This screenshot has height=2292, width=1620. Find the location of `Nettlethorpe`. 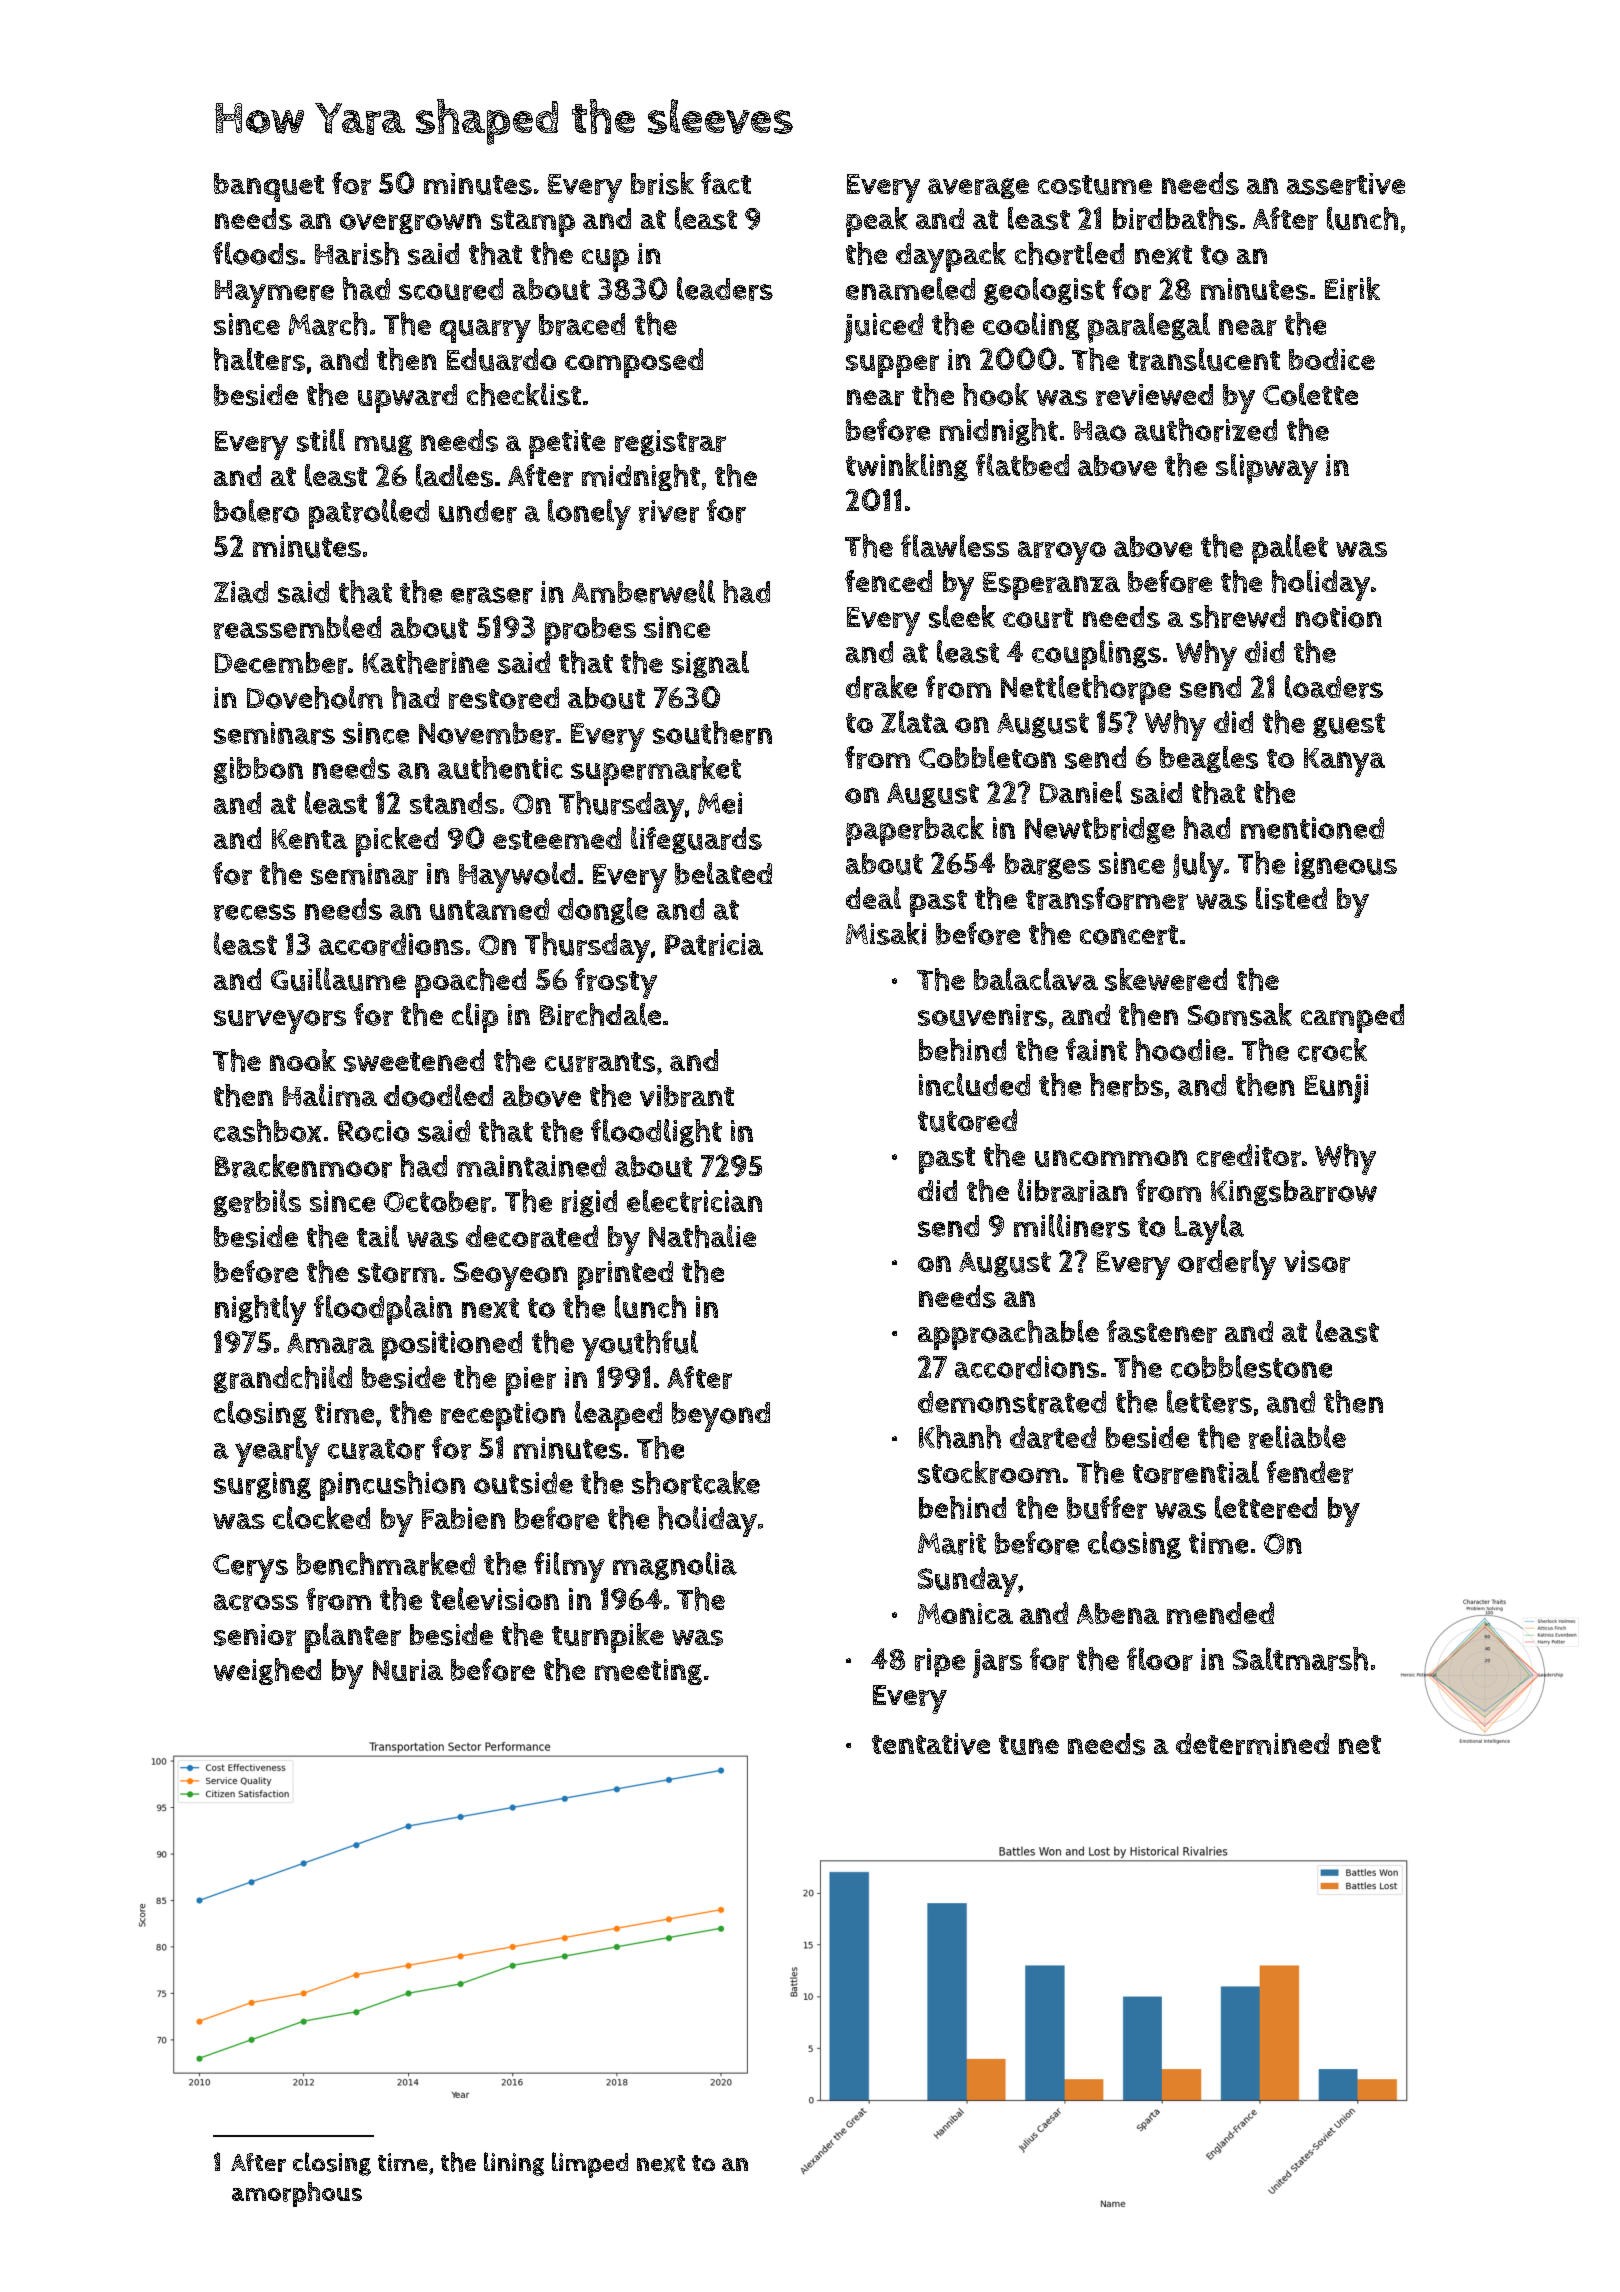

Nettlethorpe is located at coordinates (1086, 690).
